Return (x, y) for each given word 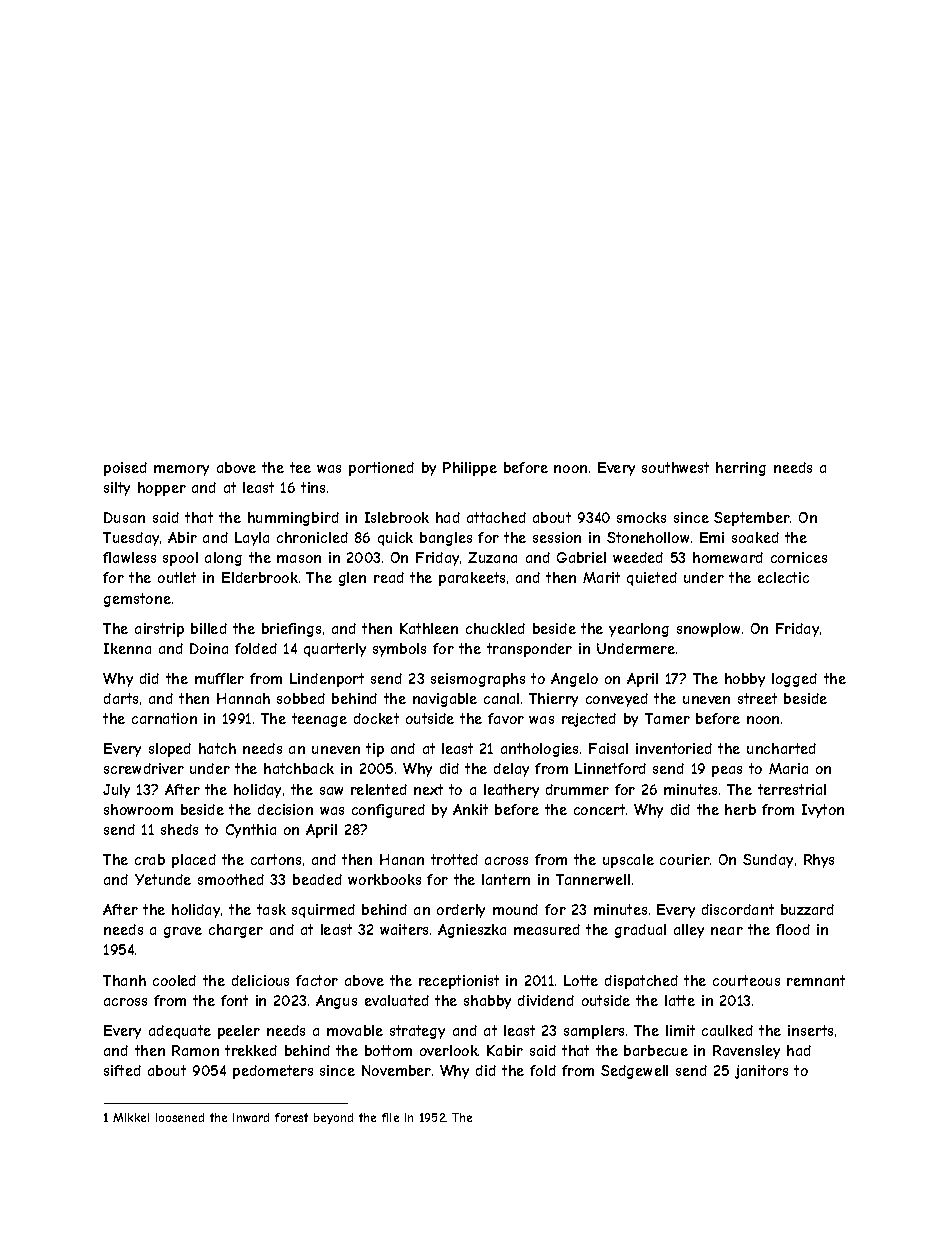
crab (150, 859)
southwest (675, 467)
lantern (506, 879)
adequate (180, 1032)
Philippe (470, 469)
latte (680, 1000)
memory (181, 470)
